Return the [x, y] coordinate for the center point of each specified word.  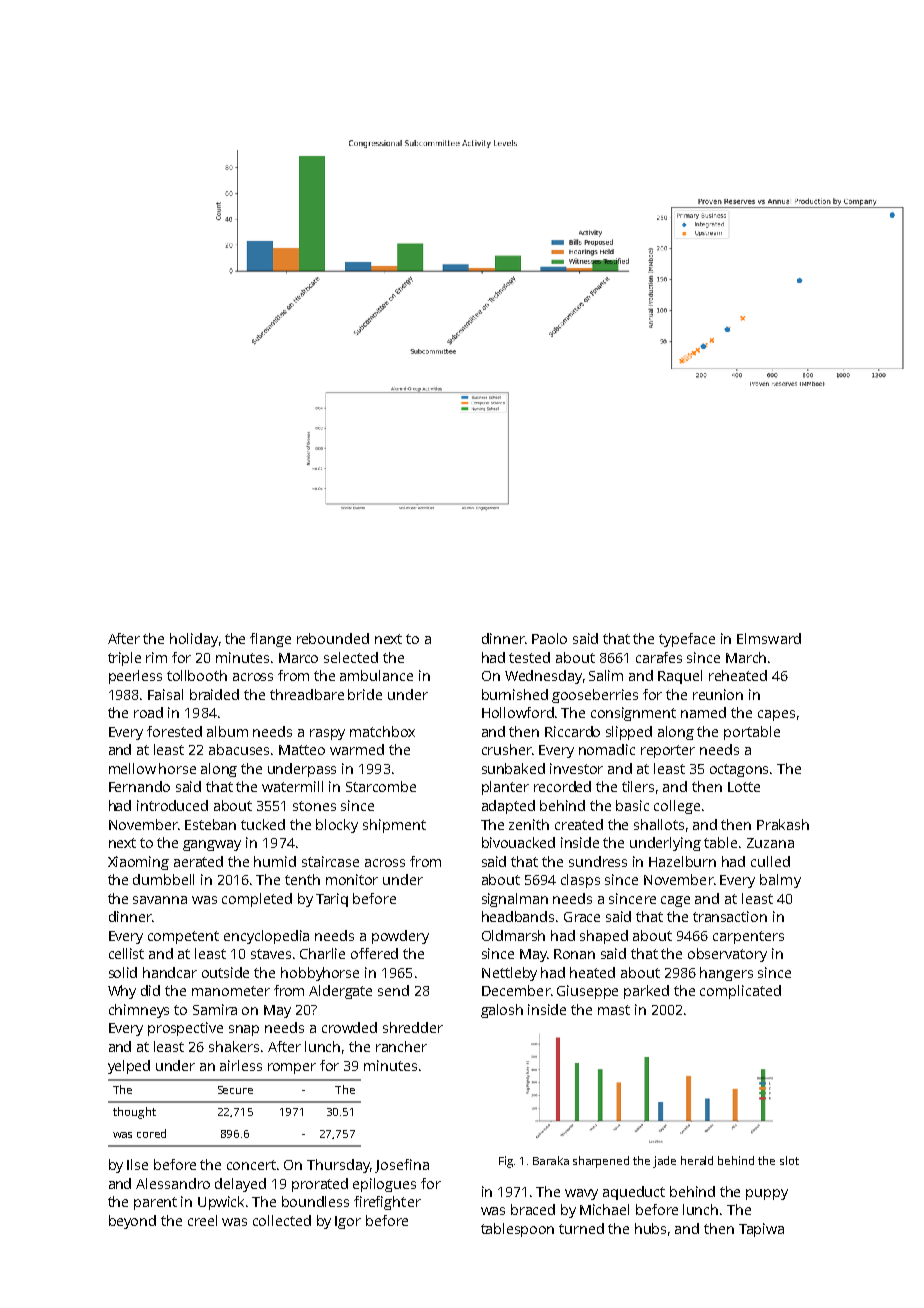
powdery [400, 937]
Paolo [549, 638]
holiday [194, 640]
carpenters [748, 937]
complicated [740, 992]
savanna [160, 900]
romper [292, 1068]
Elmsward [769, 638]
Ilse [137, 1164]
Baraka [551, 1160]
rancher [401, 1046]
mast [614, 1010]
